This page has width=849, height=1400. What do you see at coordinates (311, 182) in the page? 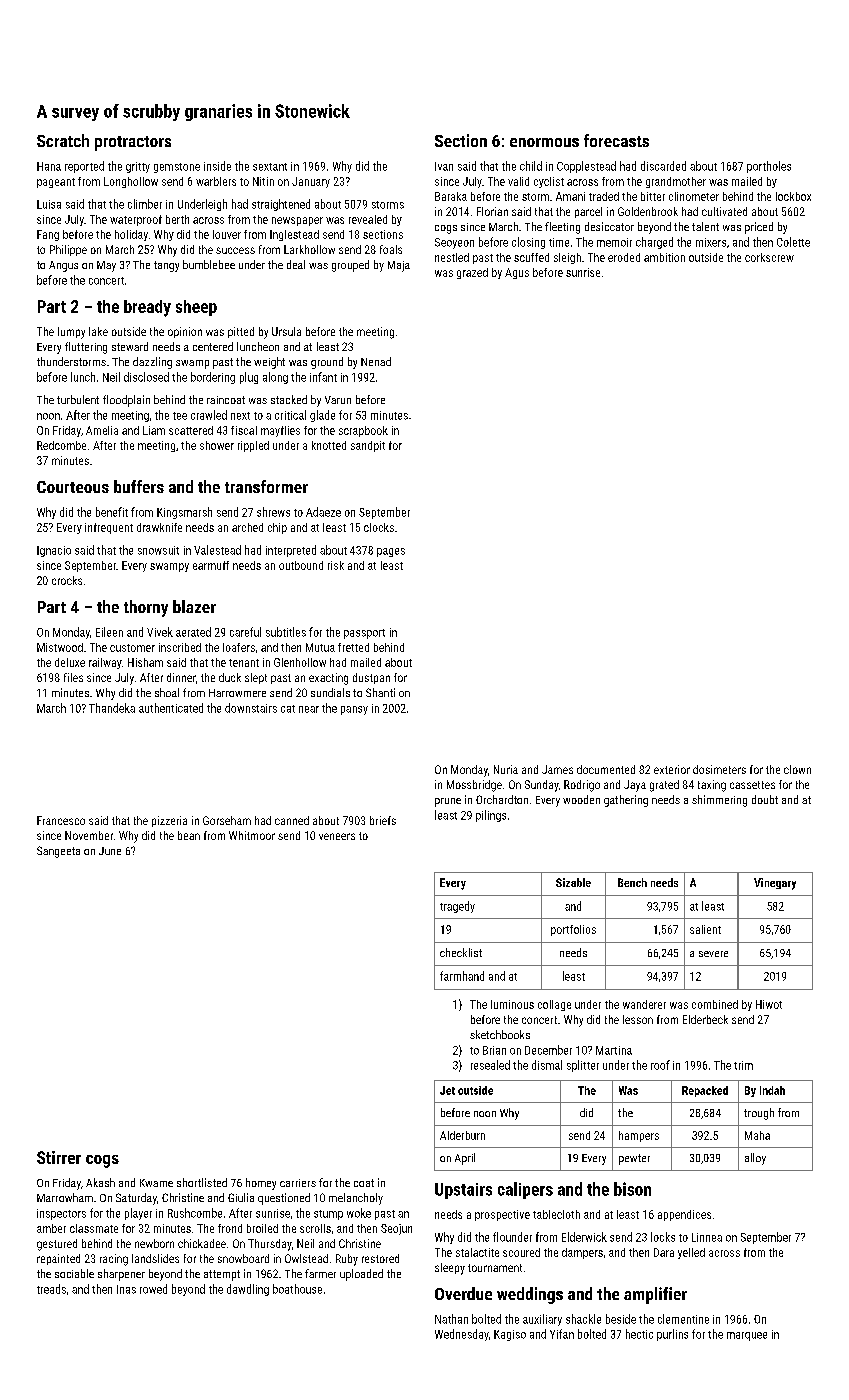
I see `January` at bounding box center [311, 182].
